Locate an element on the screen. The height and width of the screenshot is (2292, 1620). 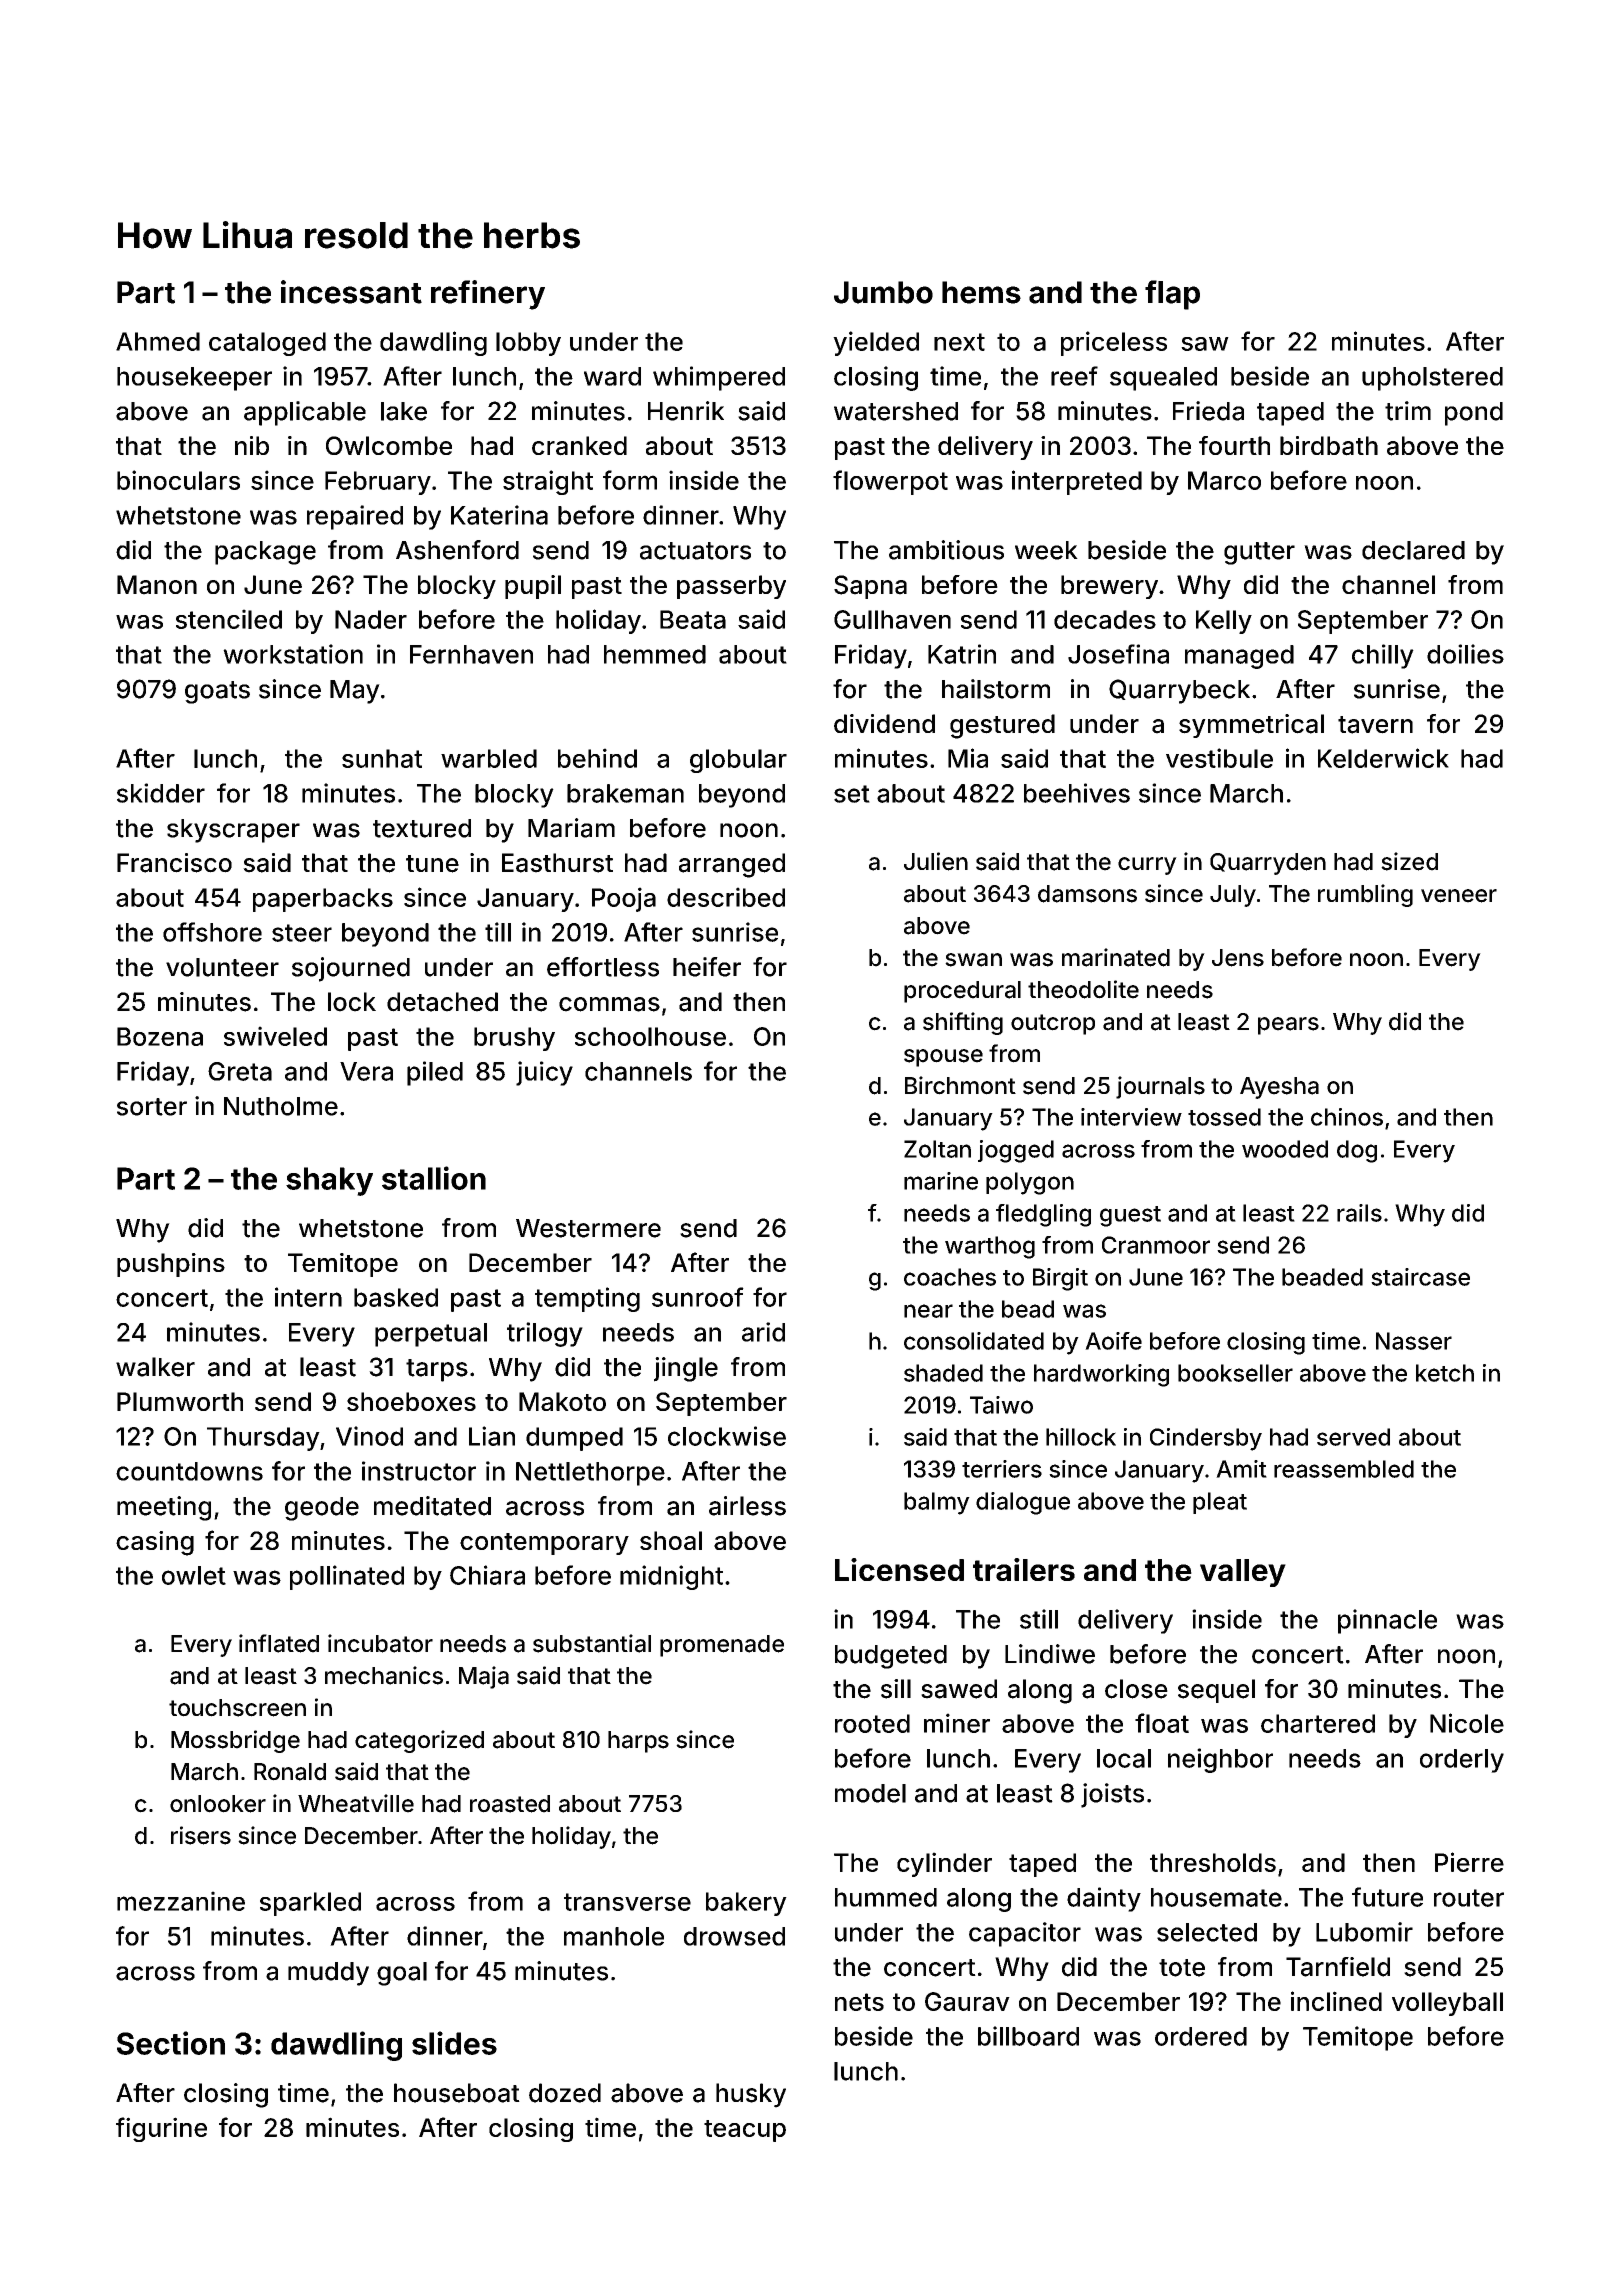
Quarrybeck is located at coordinates (1179, 691).
